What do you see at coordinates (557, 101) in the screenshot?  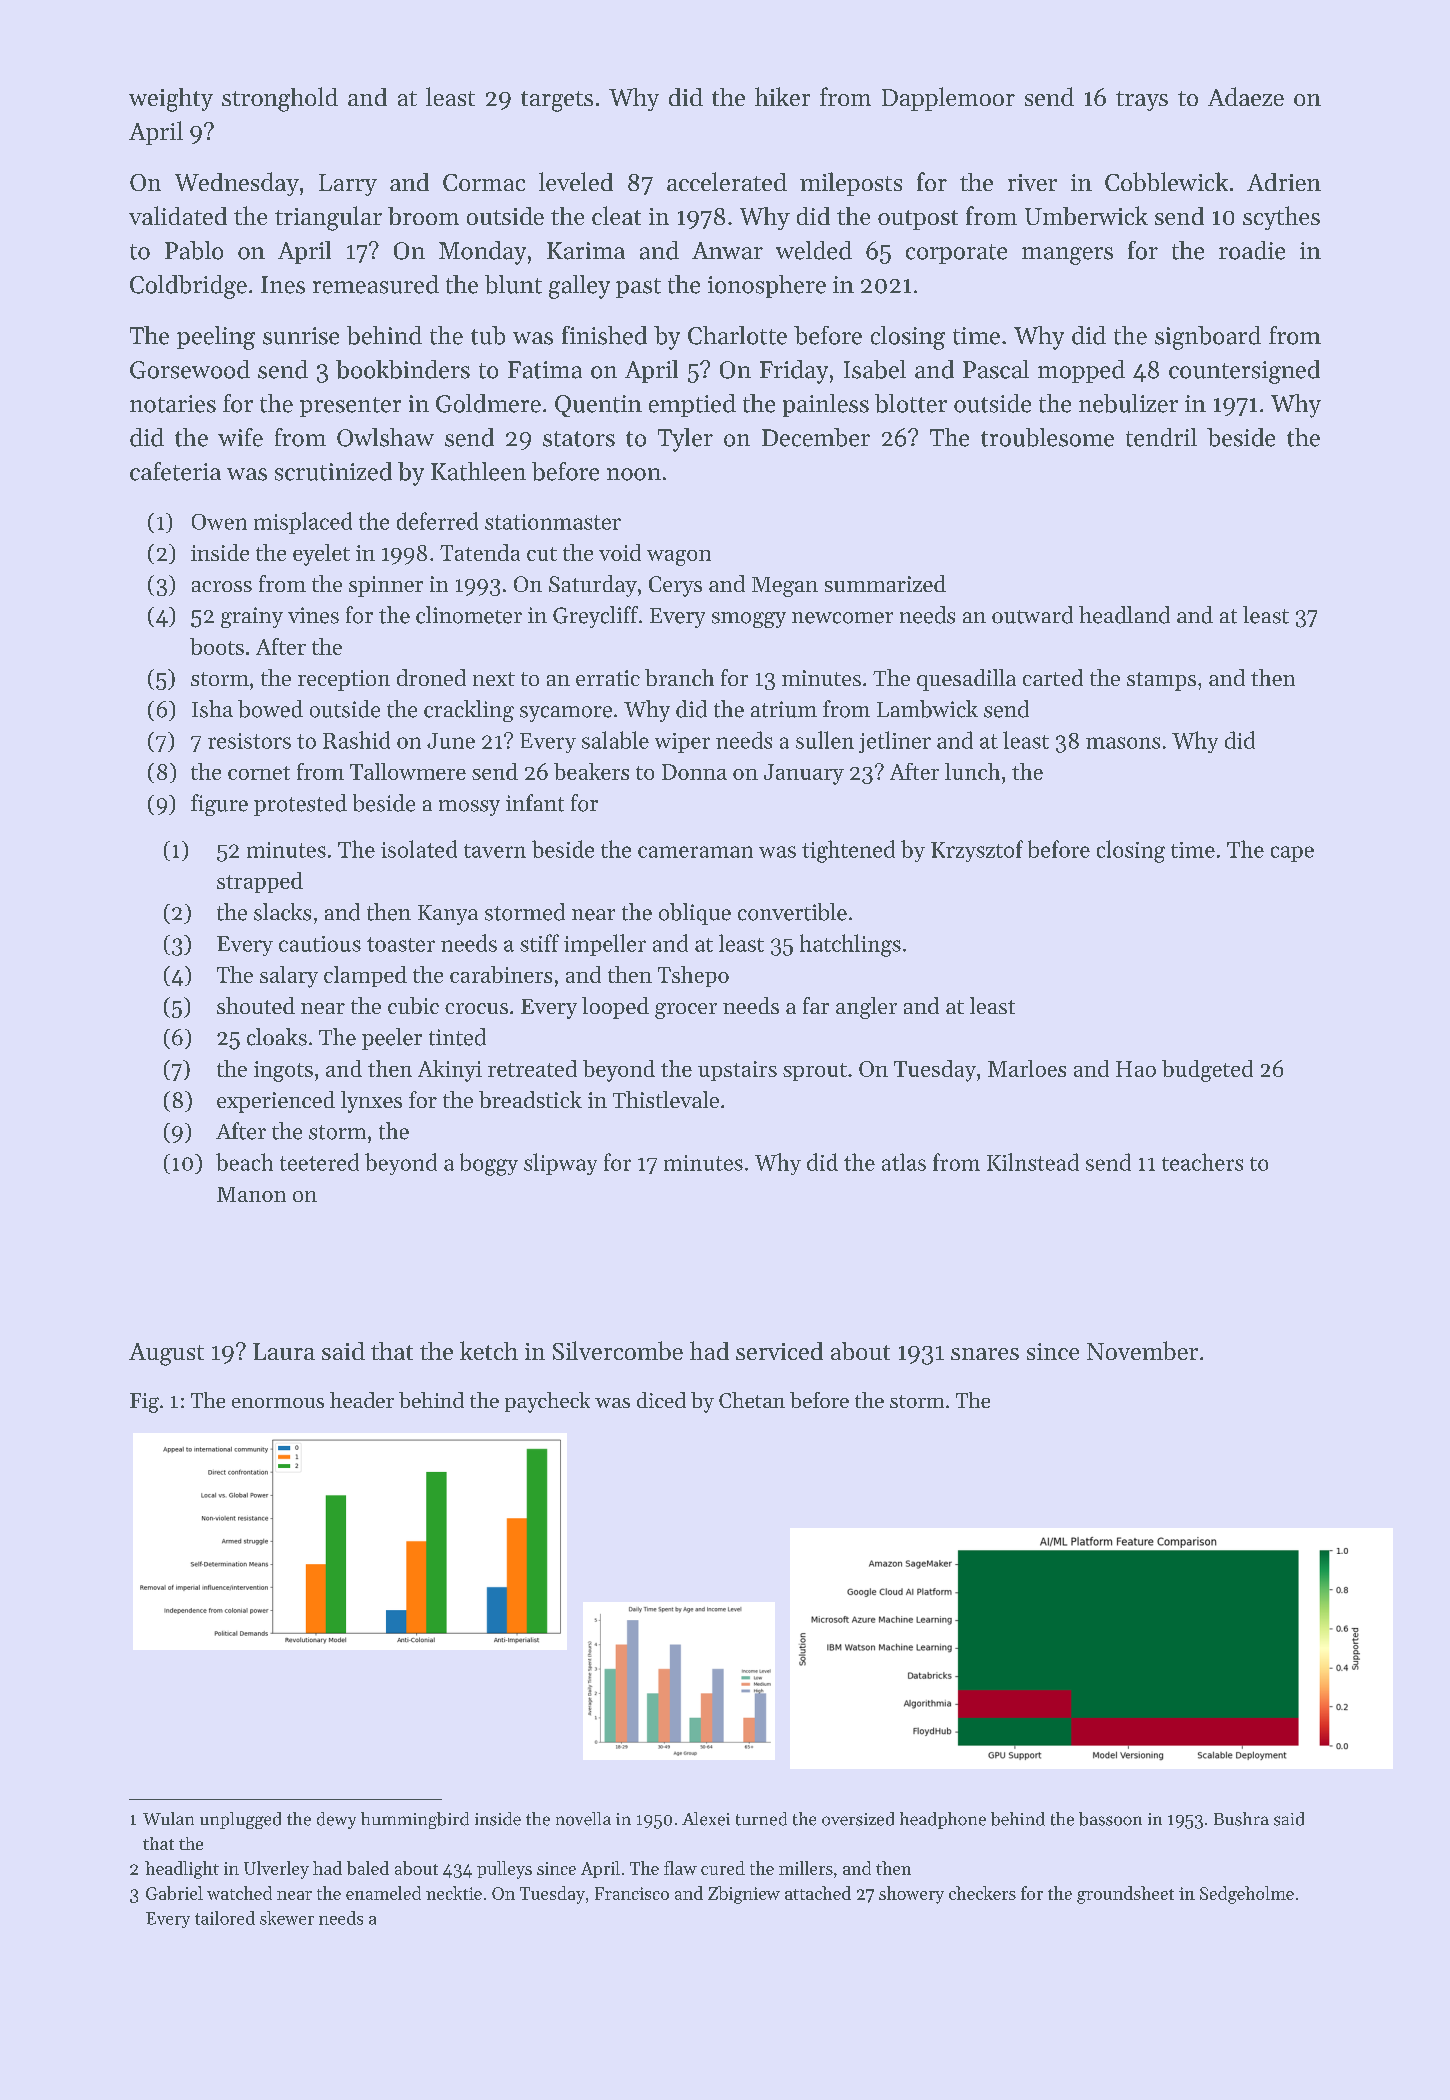 I see `targets` at bounding box center [557, 101].
